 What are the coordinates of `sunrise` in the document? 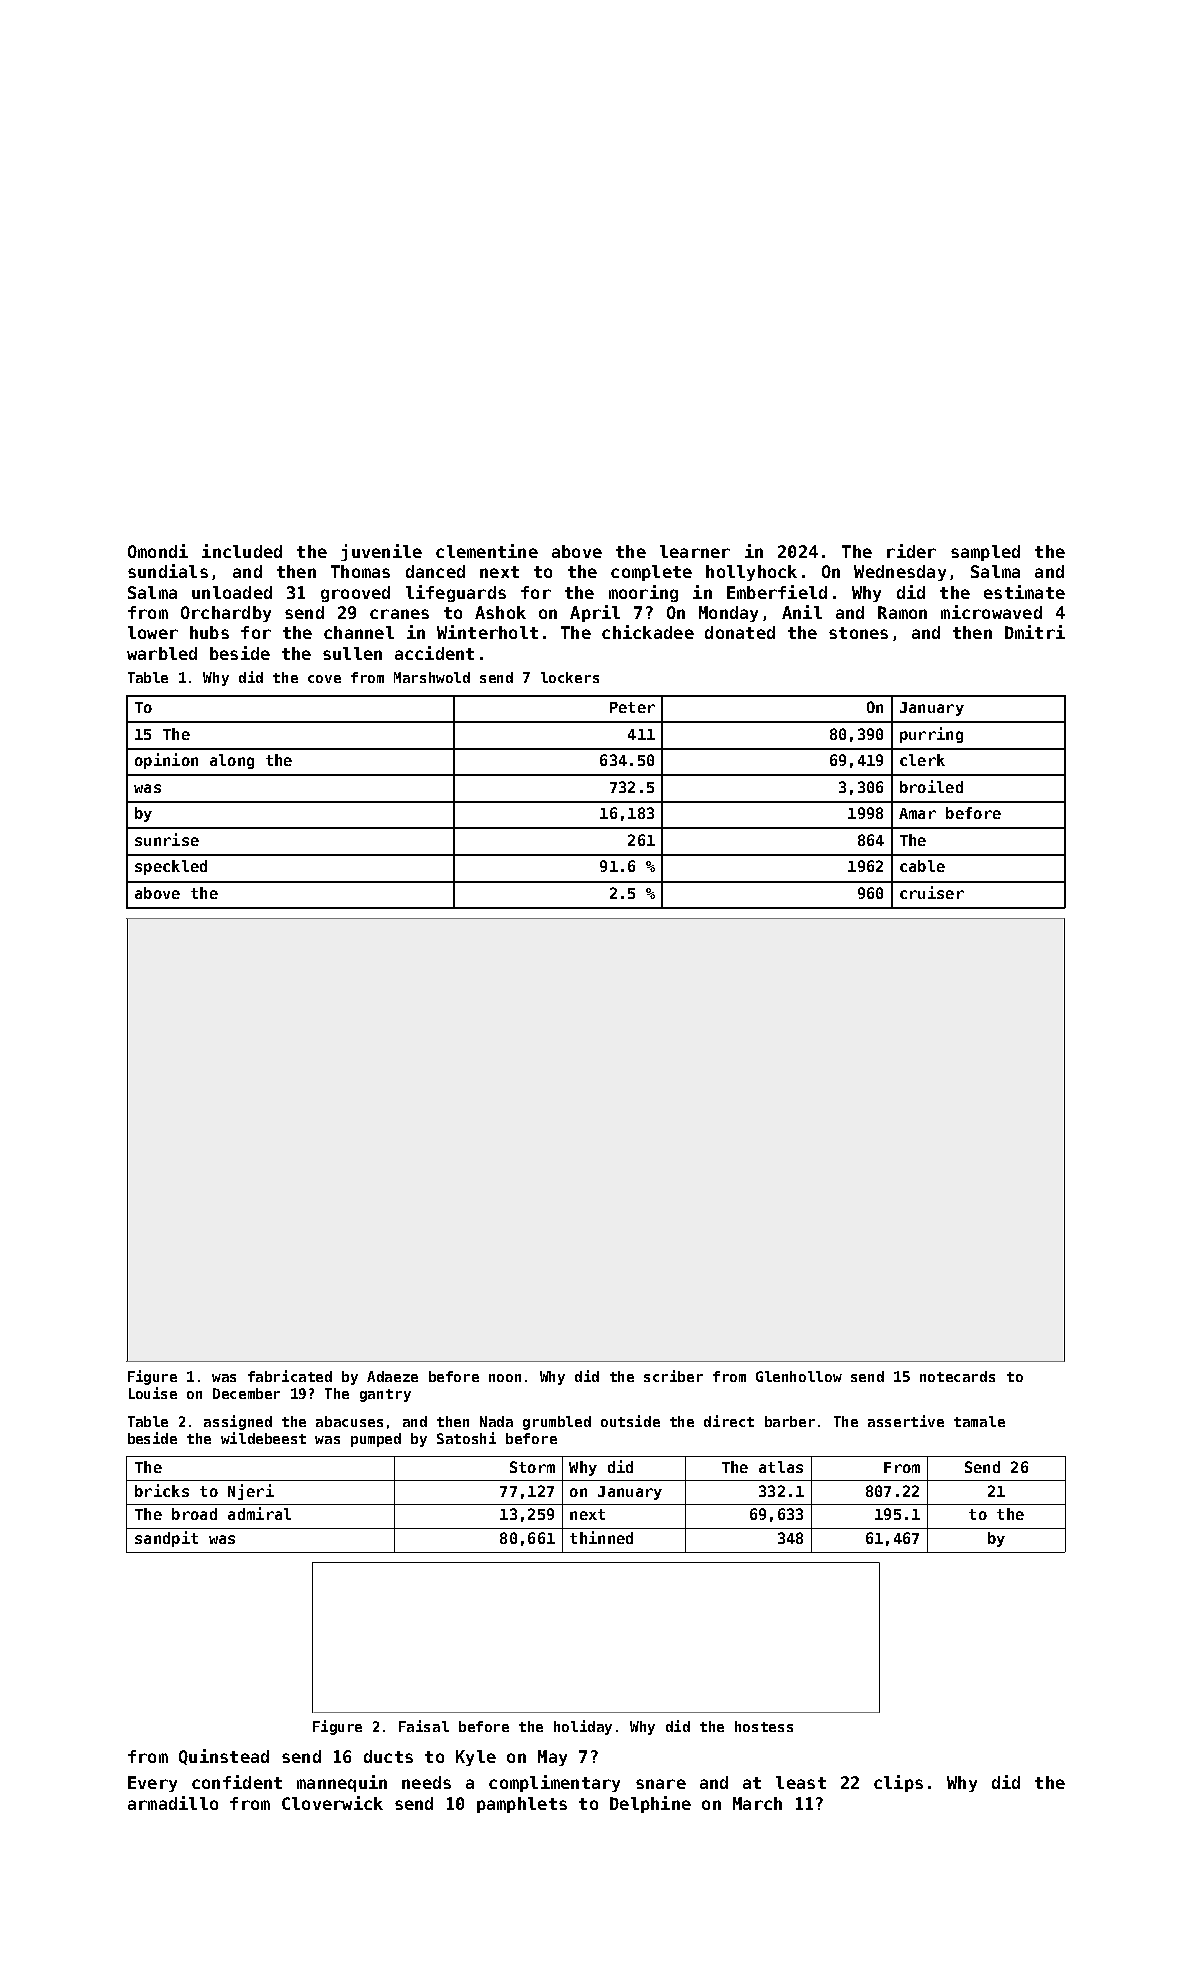 It's located at (167, 839).
